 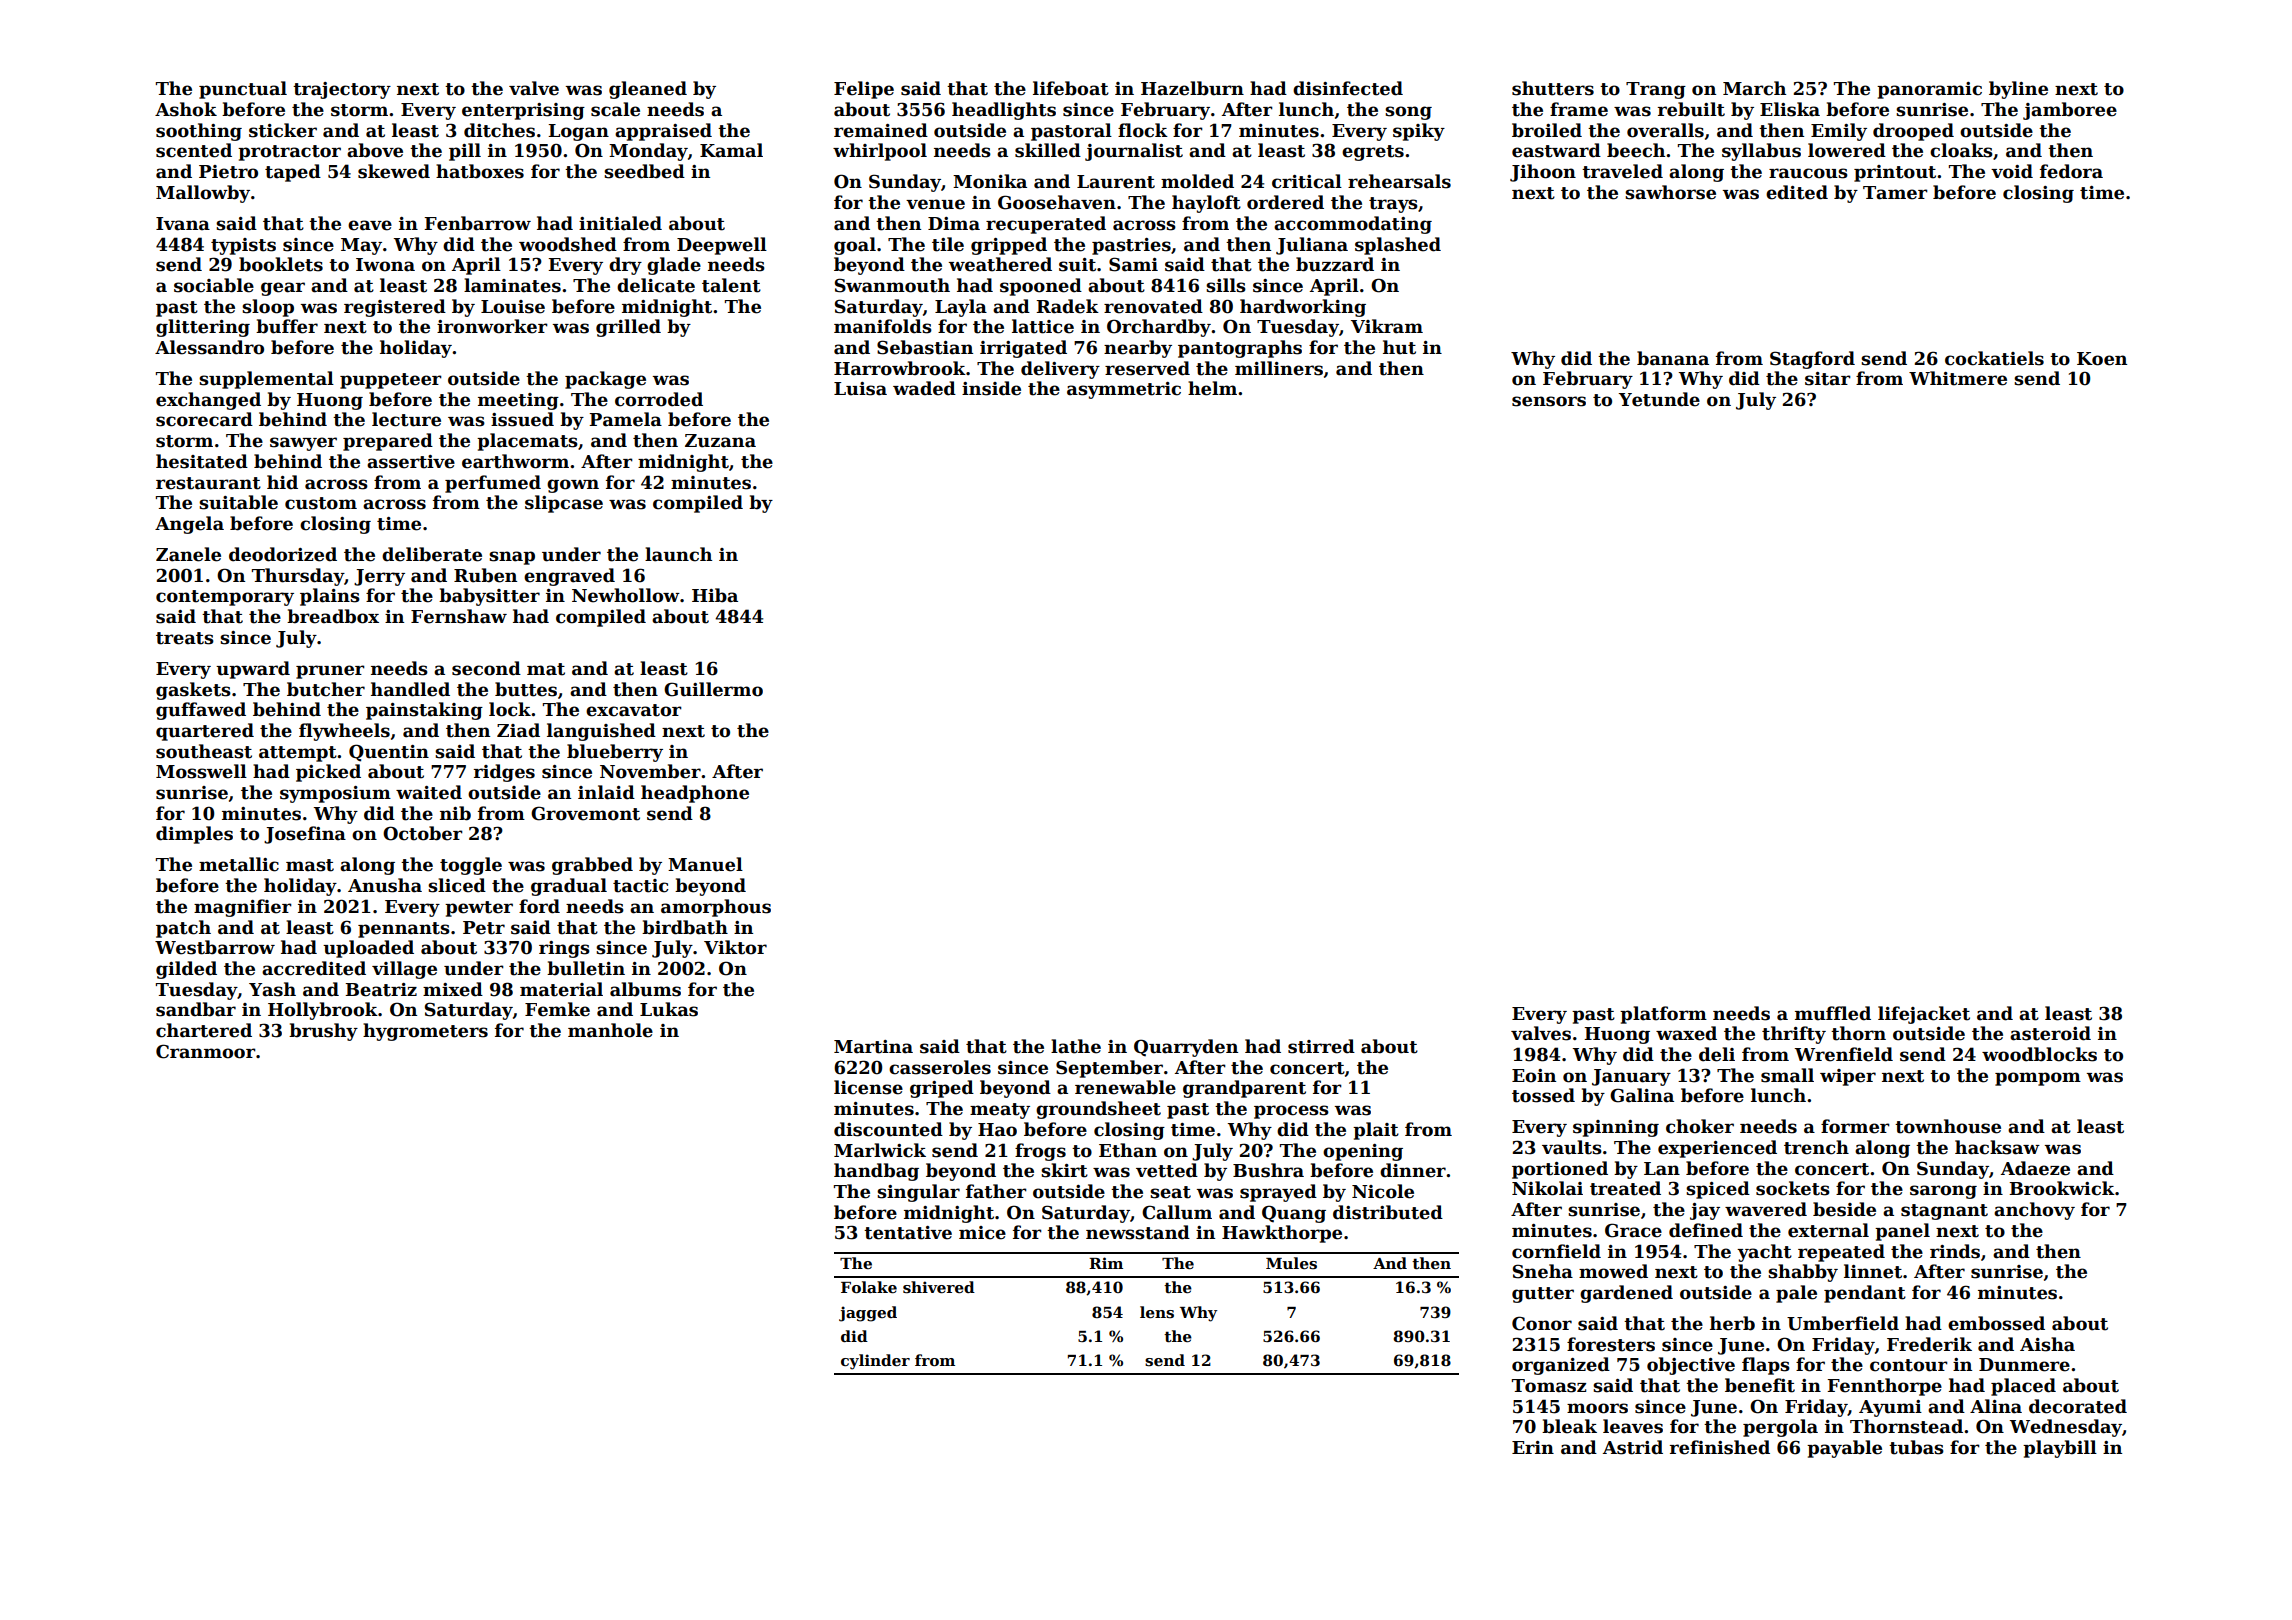 What do you see at coordinates (2050, 1033) in the screenshot?
I see `asteroid` at bounding box center [2050, 1033].
